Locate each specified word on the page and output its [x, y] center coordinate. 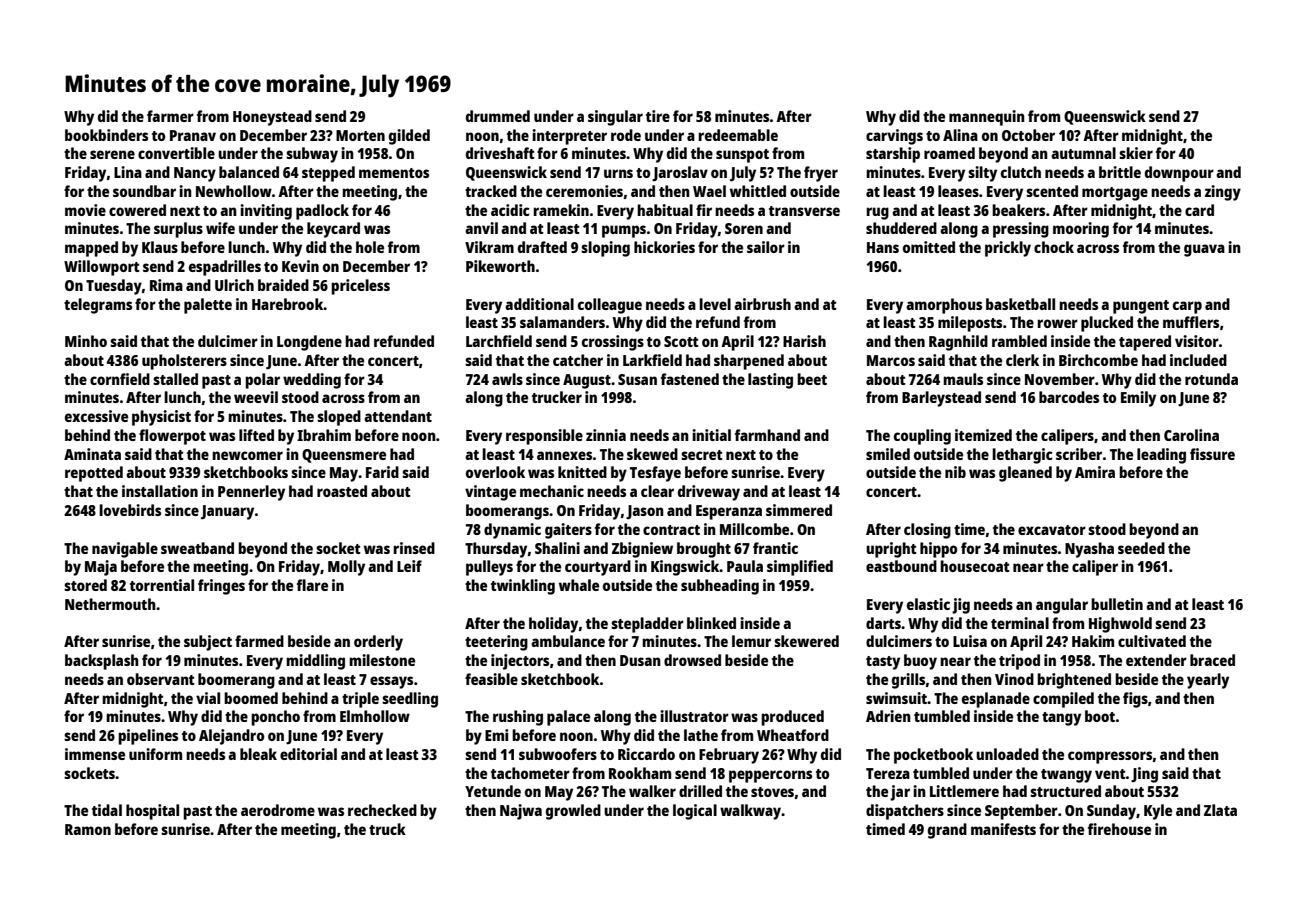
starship [893, 155]
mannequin [987, 118]
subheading [720, 587]
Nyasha [1089, 550]
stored [85, 585]
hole [370, 247]
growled [573, 812]
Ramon [88, 829]
